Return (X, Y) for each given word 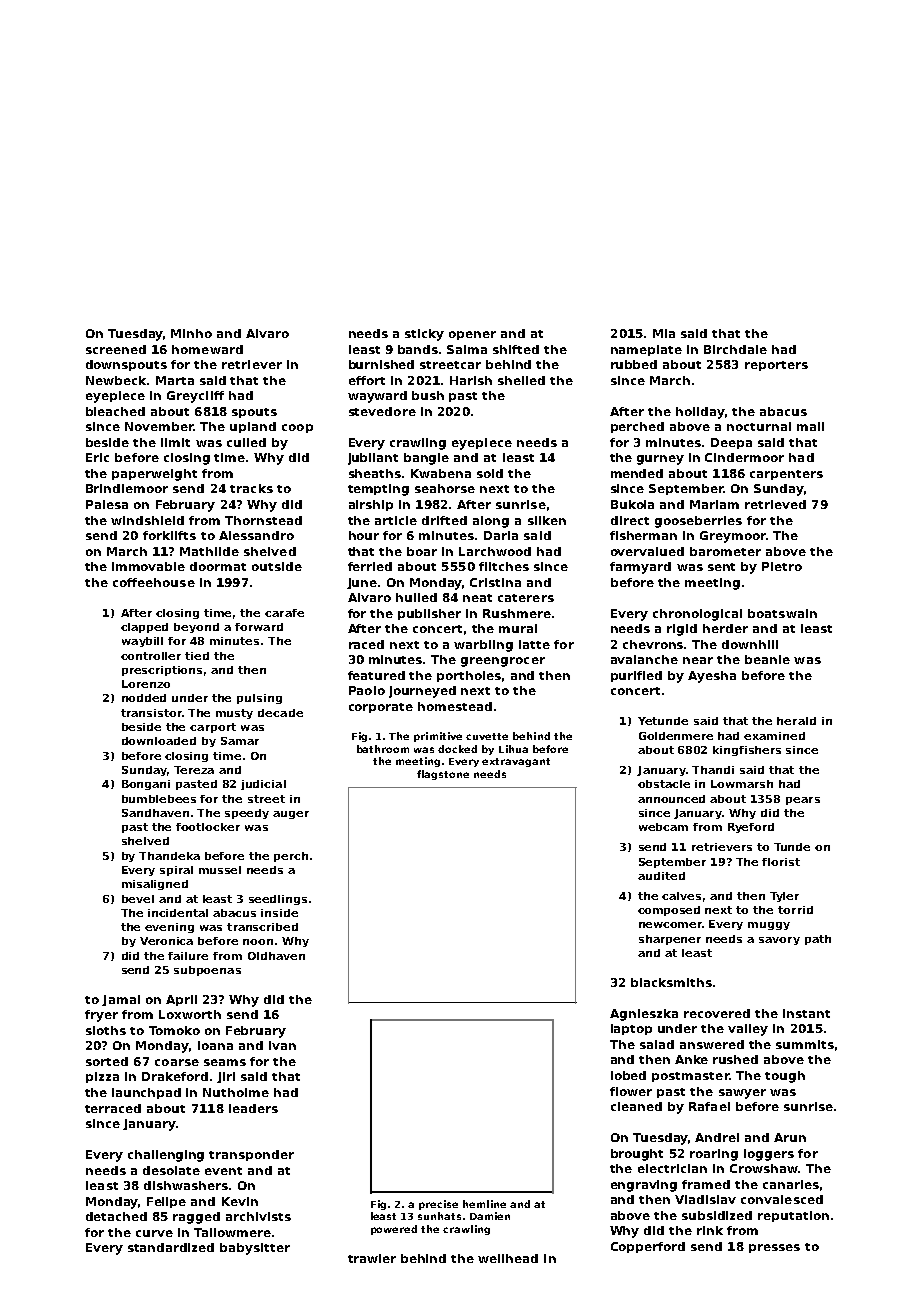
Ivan (282, 1045)
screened (116, 349)
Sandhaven (155, 813)
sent (721, 567)
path (818, 940)
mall (810, 426)
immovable (148, 566)
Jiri (226, 1077)
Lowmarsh (742, 784)
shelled (521, 380)
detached (116, 1216)
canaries (791, 1184)
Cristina (495, 582)
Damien (490, 1216)
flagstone (443, 775)
